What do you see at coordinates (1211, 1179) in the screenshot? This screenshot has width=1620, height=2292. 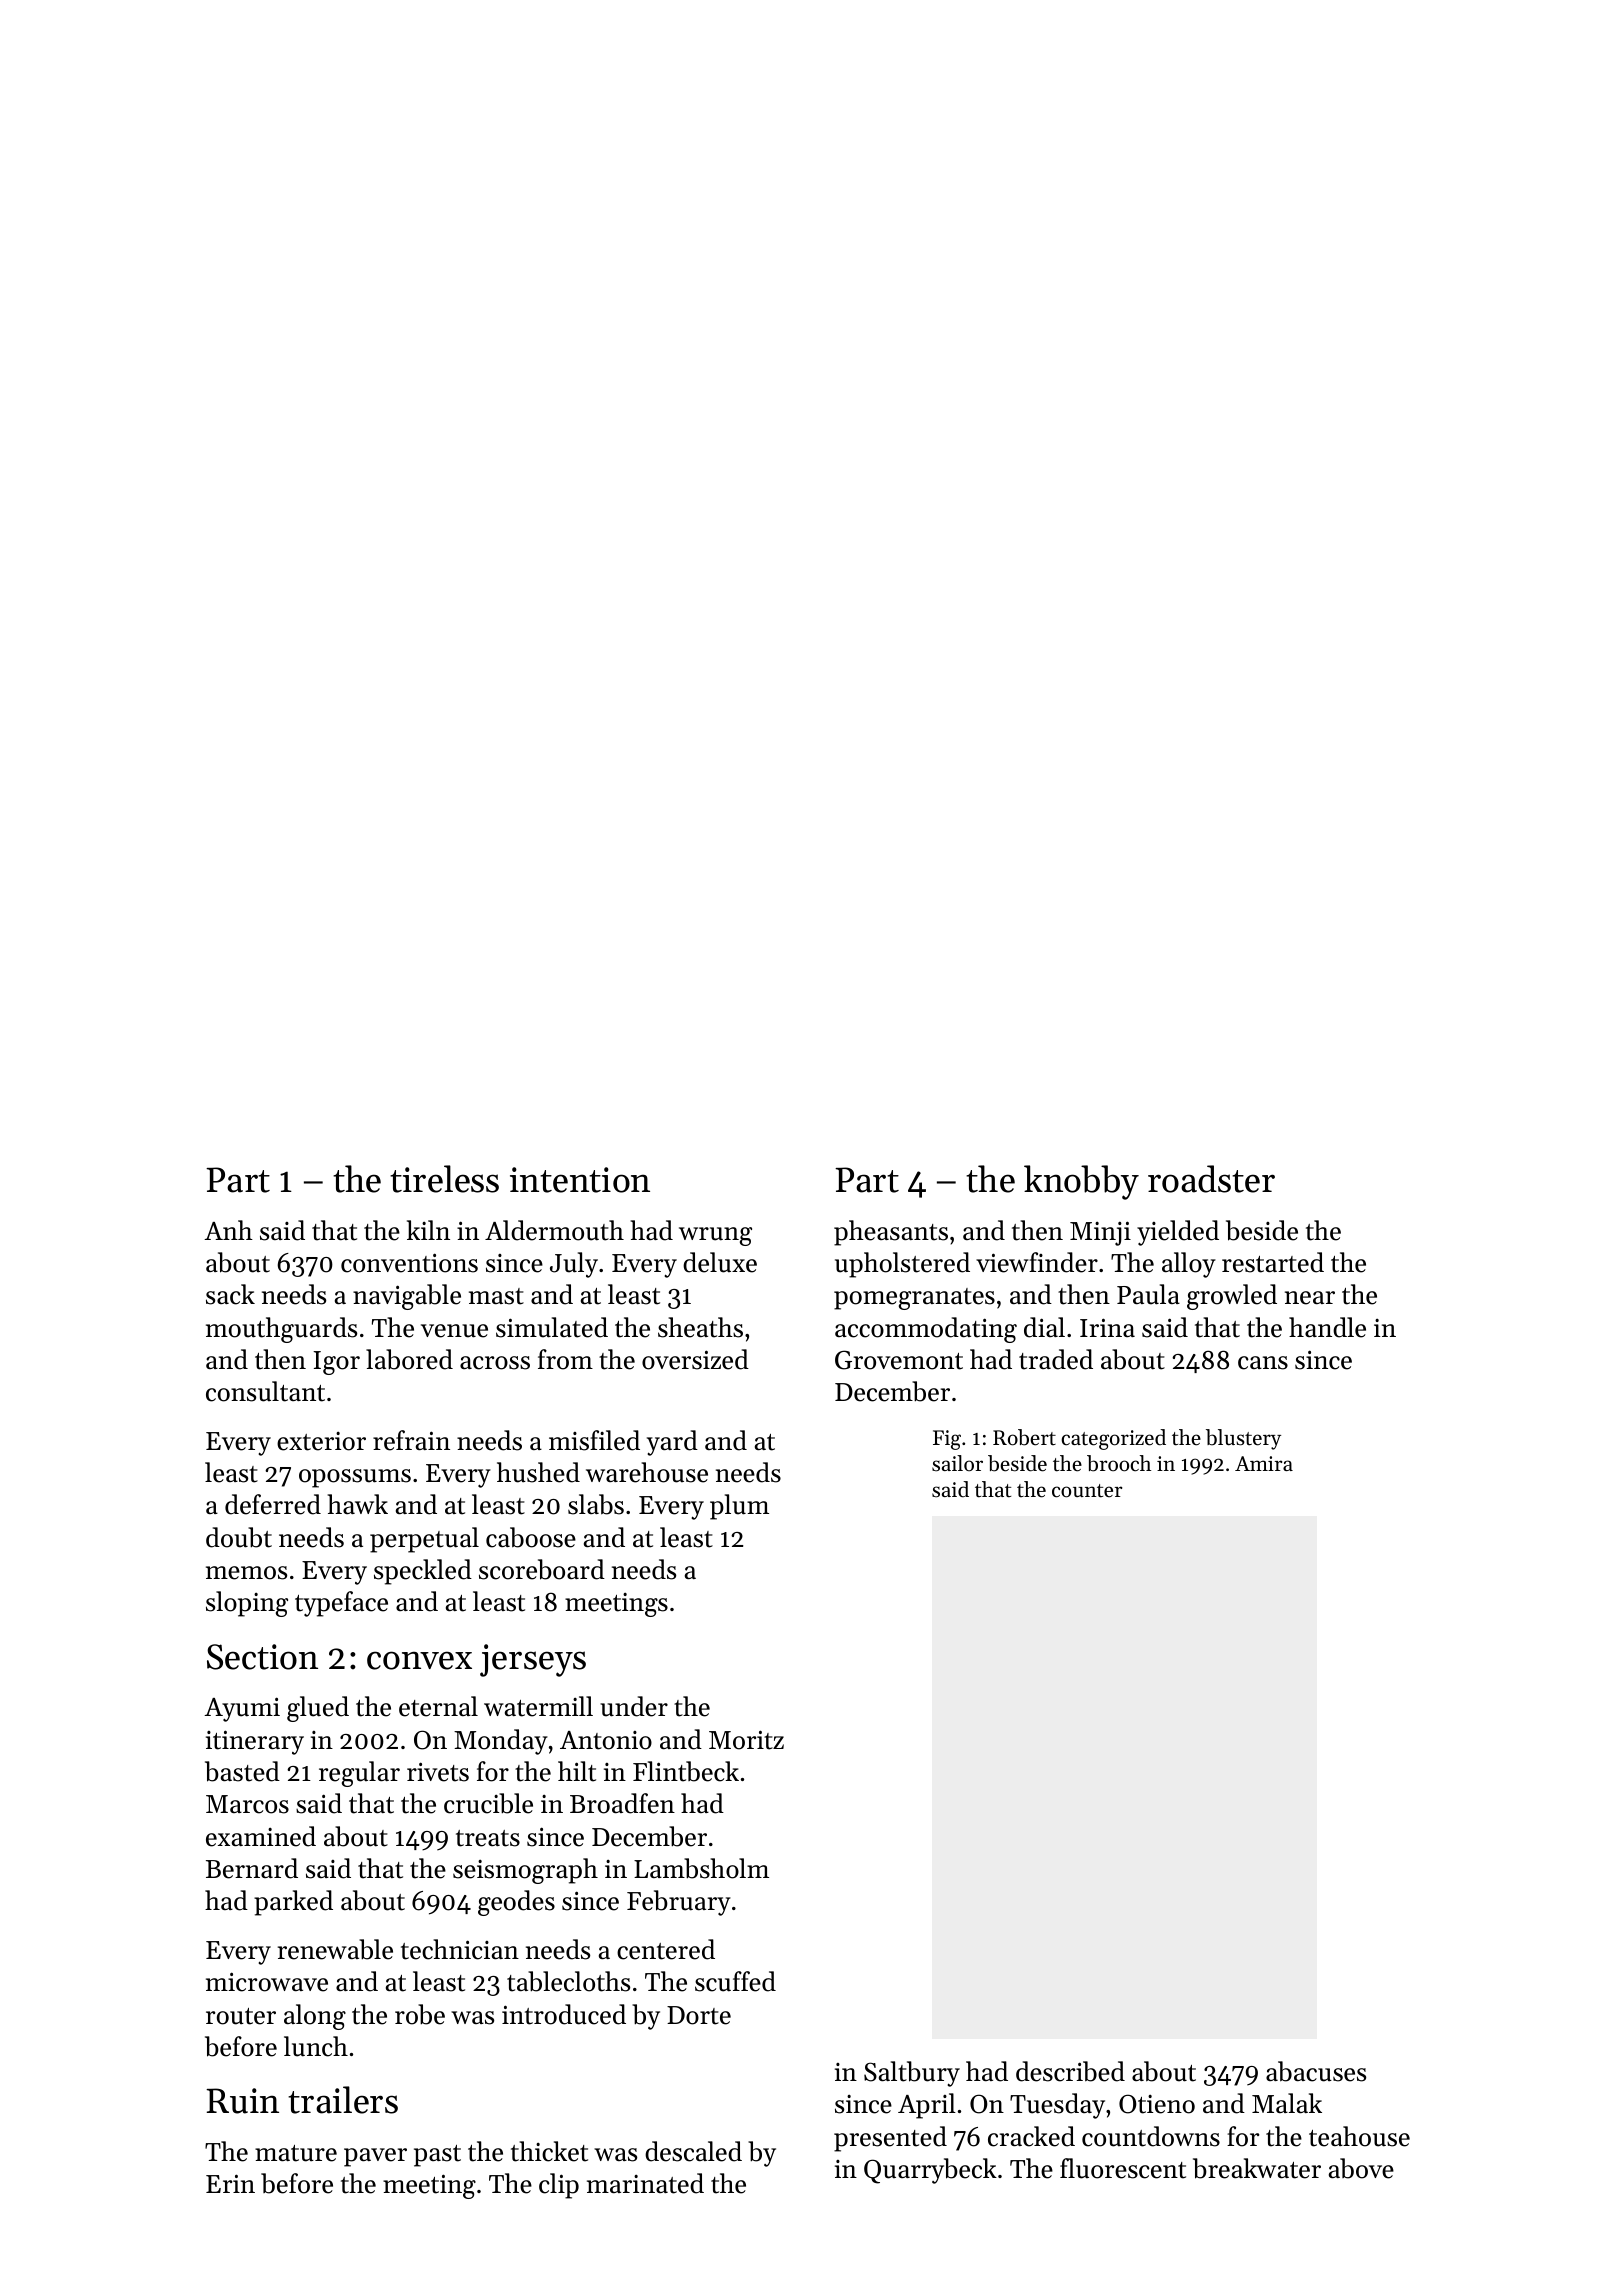 I see `roadster` at bounding box center [1211, 1179].
